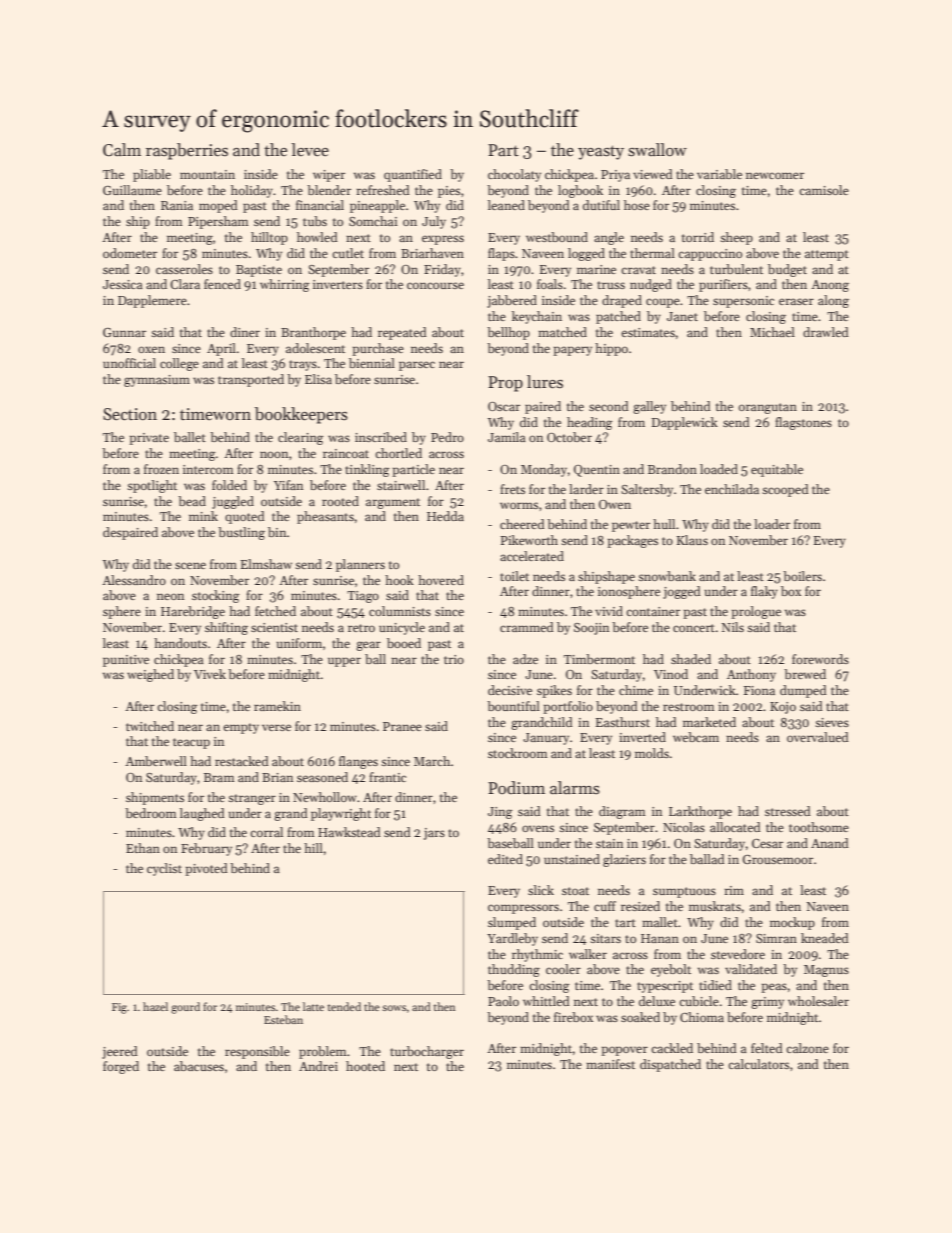 Image resolution: width=952 pixels, height=1233 pixels. What do you see at coordinates (788, 811) in the page?
I see `stressed` at bounding box center [788, 811].
